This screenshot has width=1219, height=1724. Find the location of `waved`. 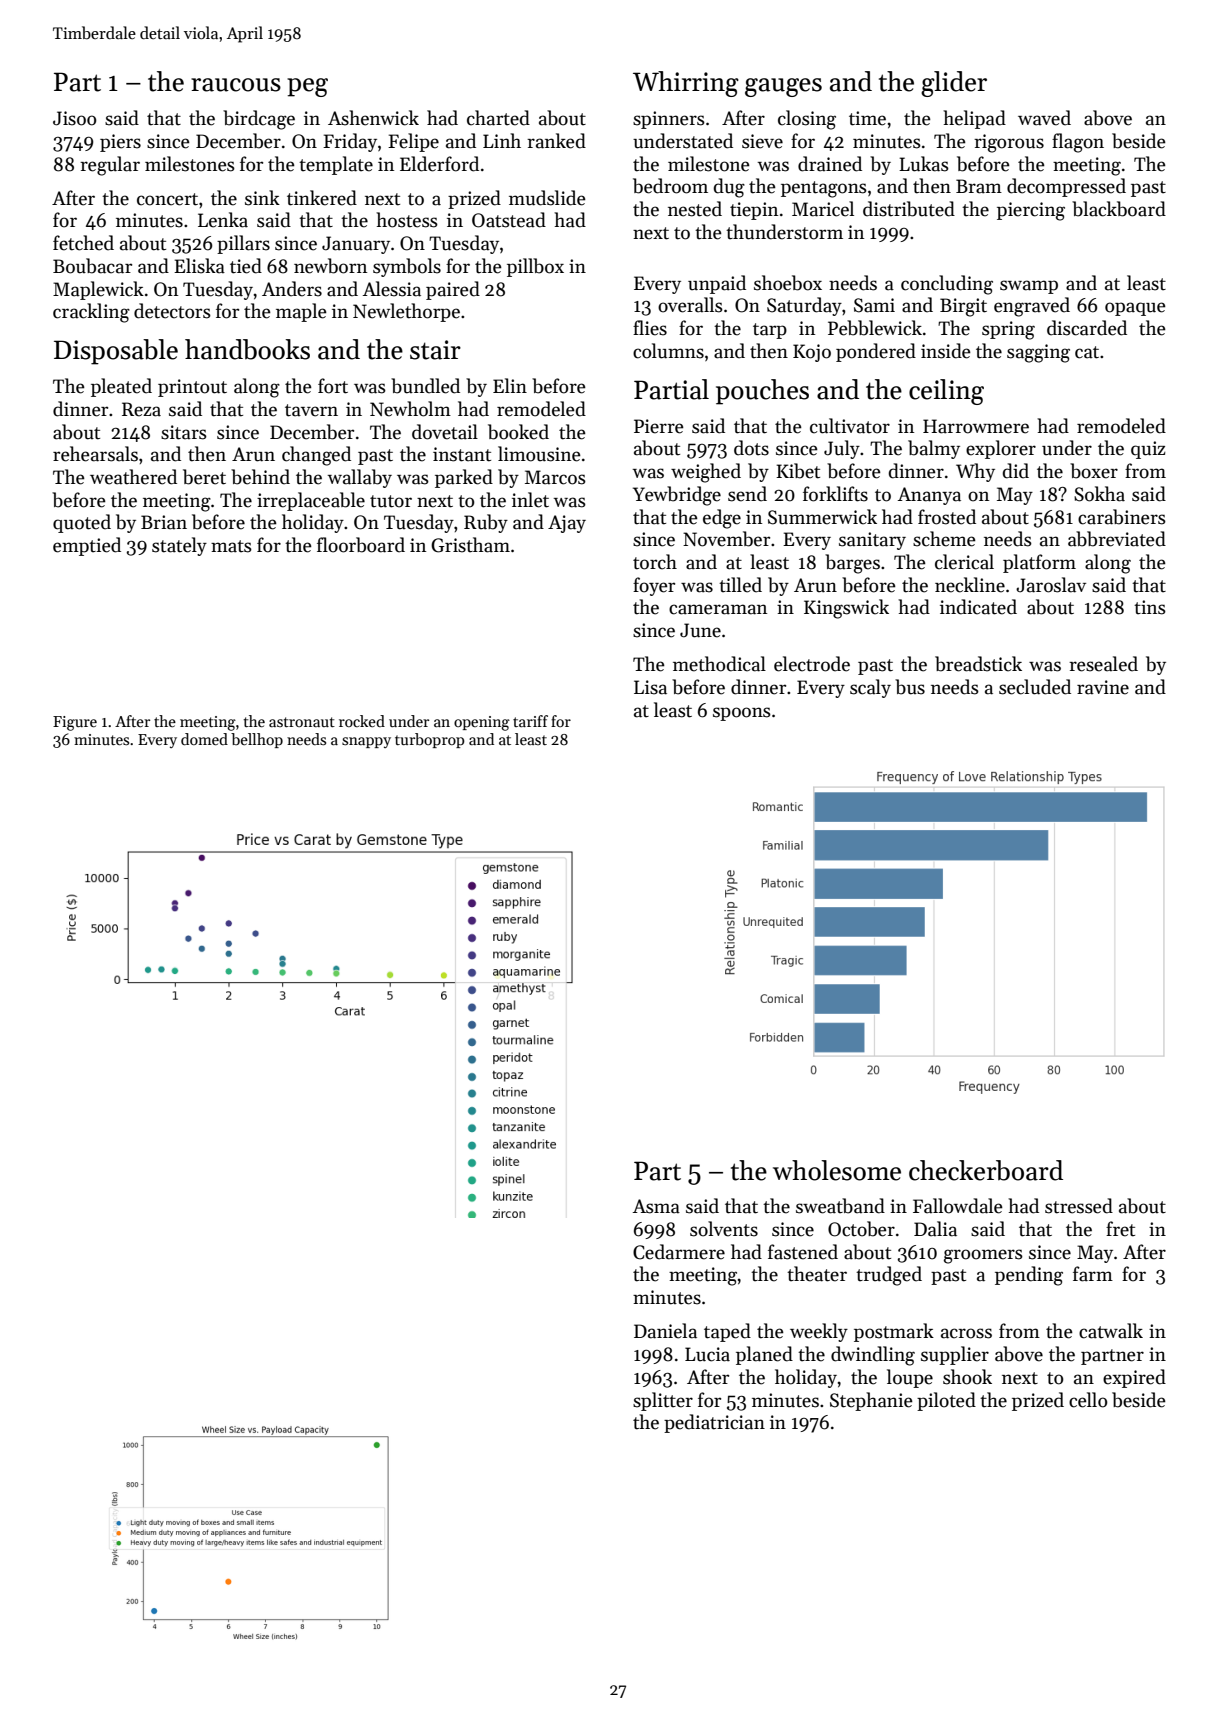

waved is located at coordinates (1044, 118).
